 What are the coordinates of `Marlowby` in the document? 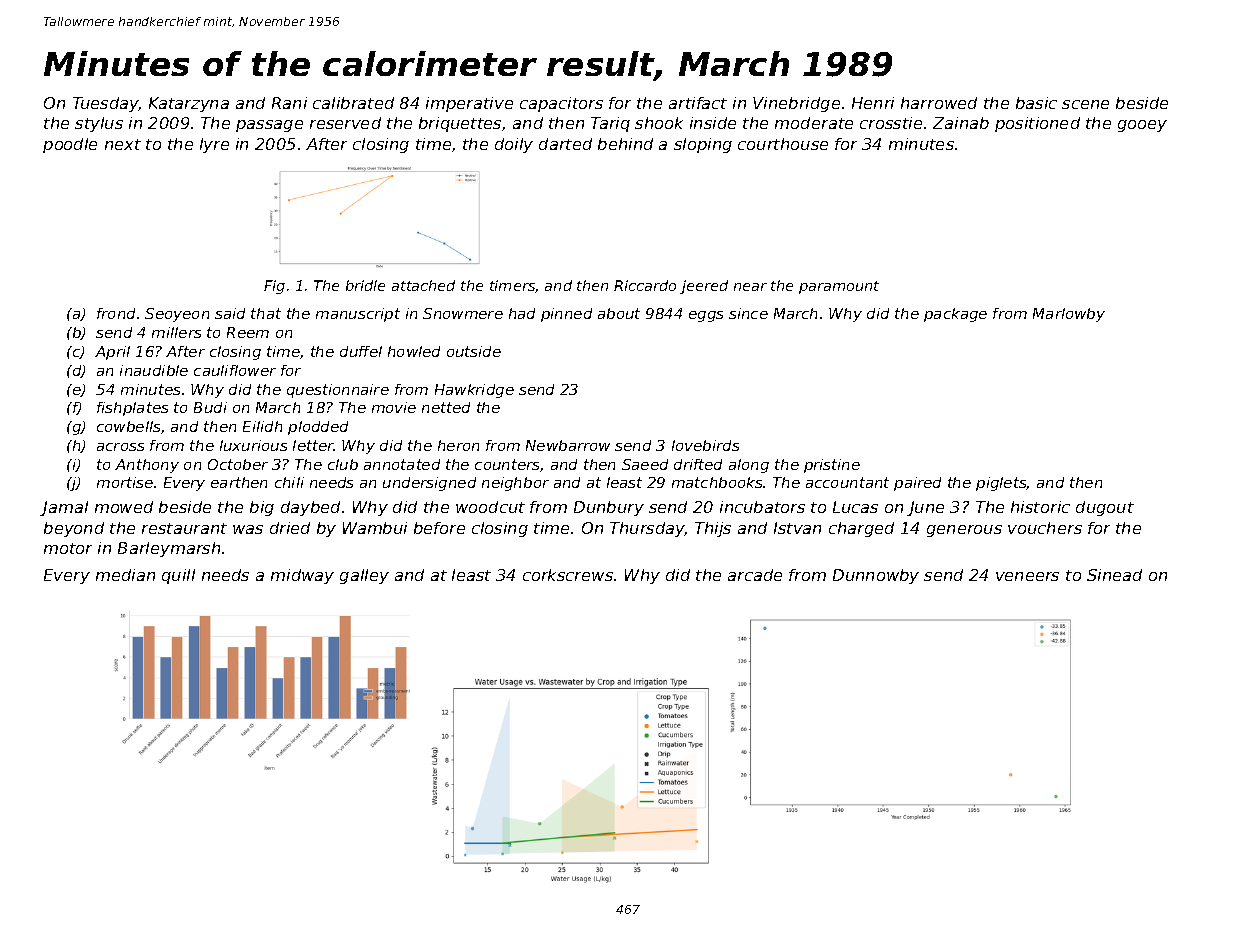 It's located at (1069, 315).
